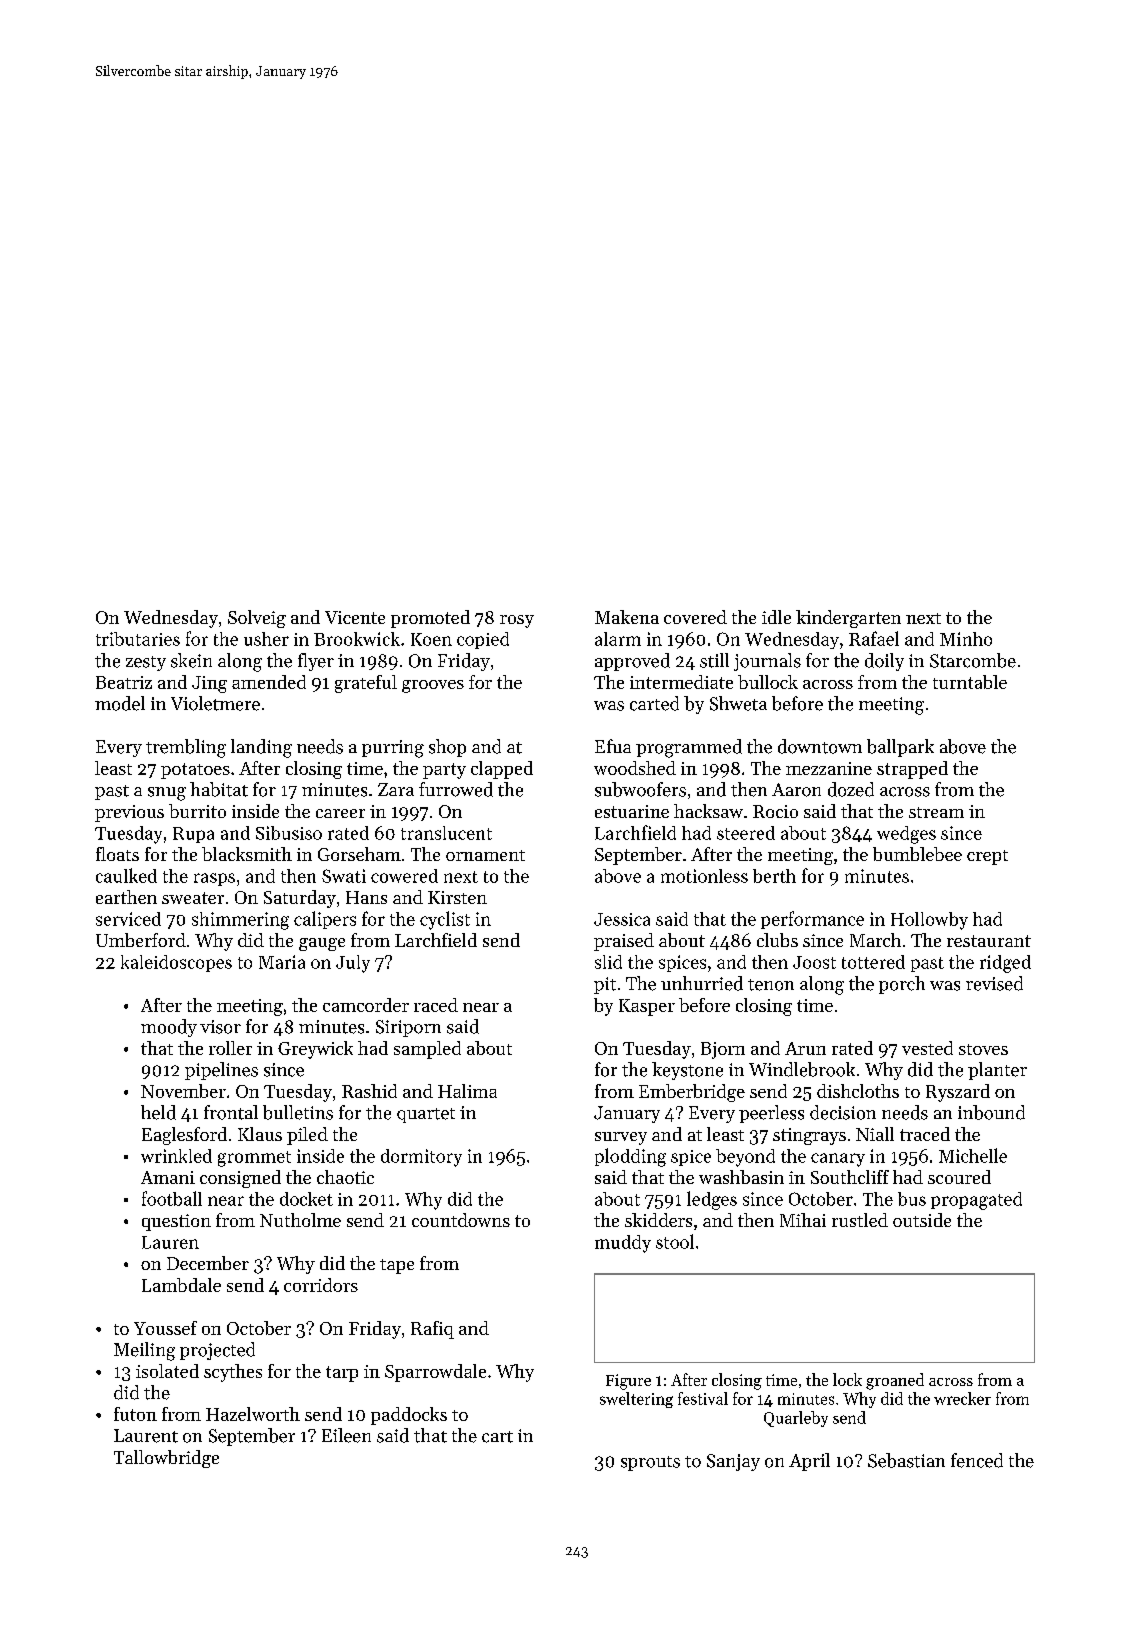 The image size is (1130, 1637). I want to click on kaleidoscopes, so click(176, 963).
